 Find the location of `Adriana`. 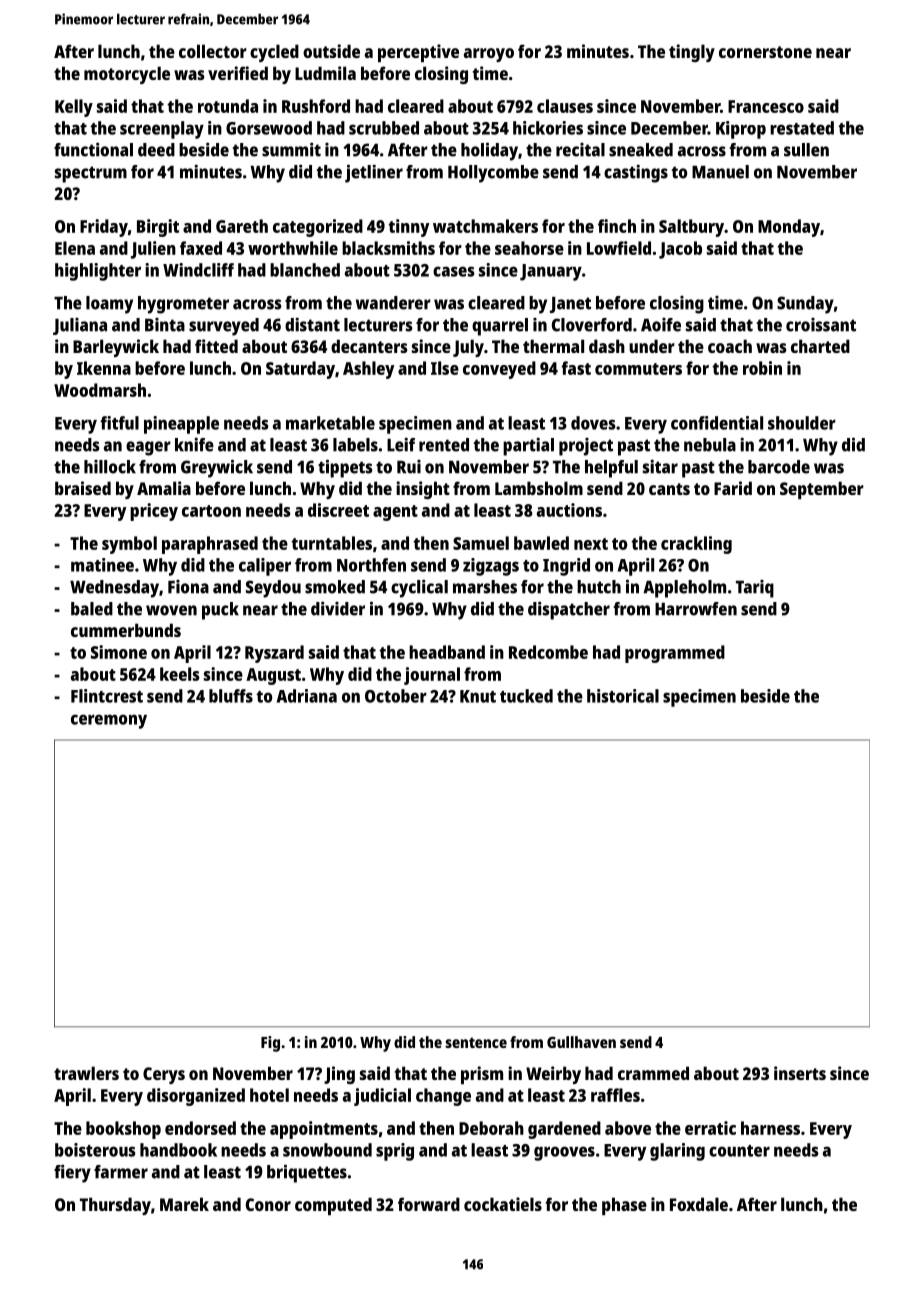

Adriana is located at coordinates (307, 696).
